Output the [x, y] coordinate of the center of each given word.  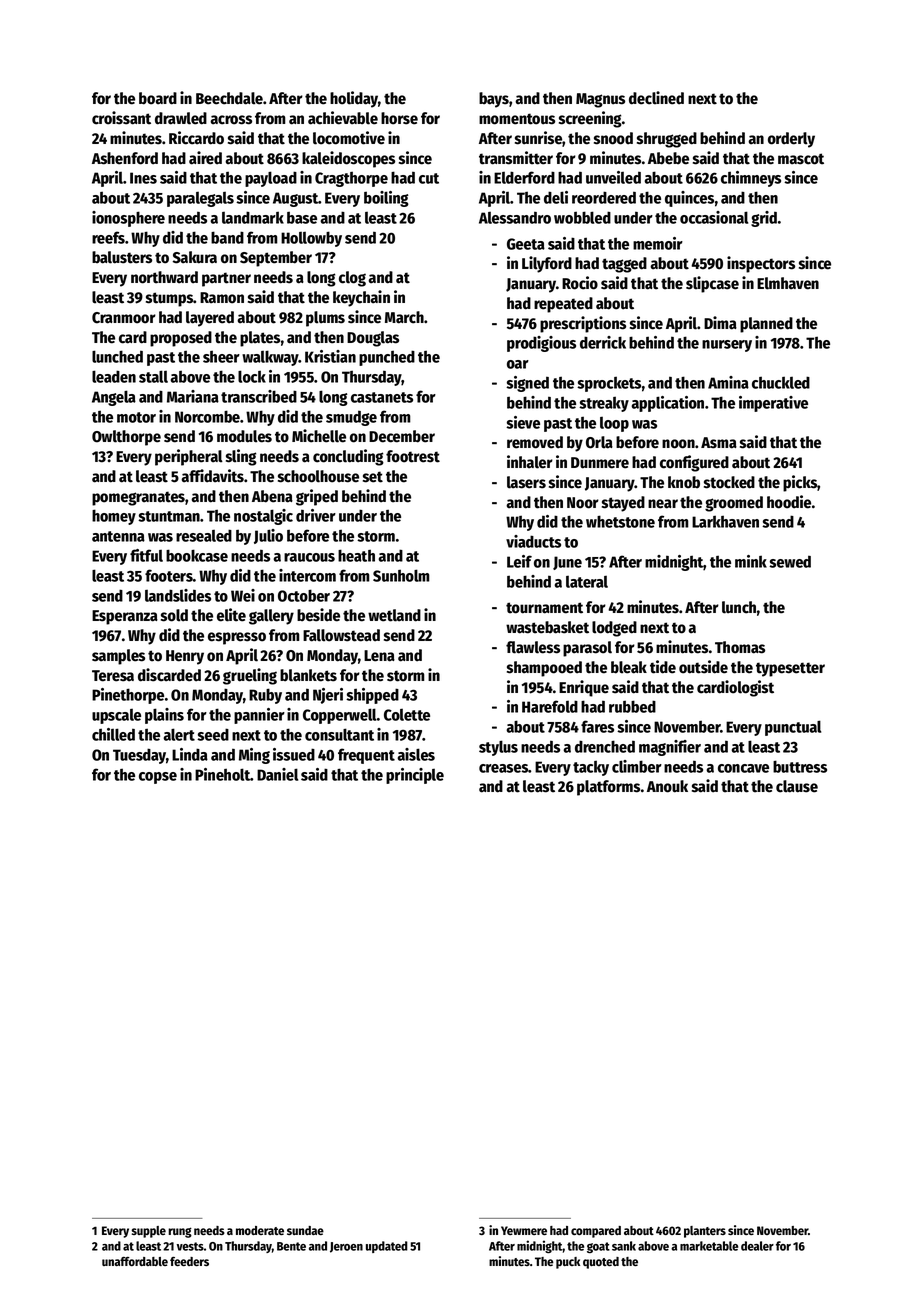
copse [158, 778]
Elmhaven [788, 283]
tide [663, 667]
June [567, 563]
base [302, 217]
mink [751, 561]
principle [415, 776]
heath [356, 555]
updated [387, 1247]
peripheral [189, 457]
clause [797, 786]
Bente [291, 1246]
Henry [185, 657]
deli [556, 197]
